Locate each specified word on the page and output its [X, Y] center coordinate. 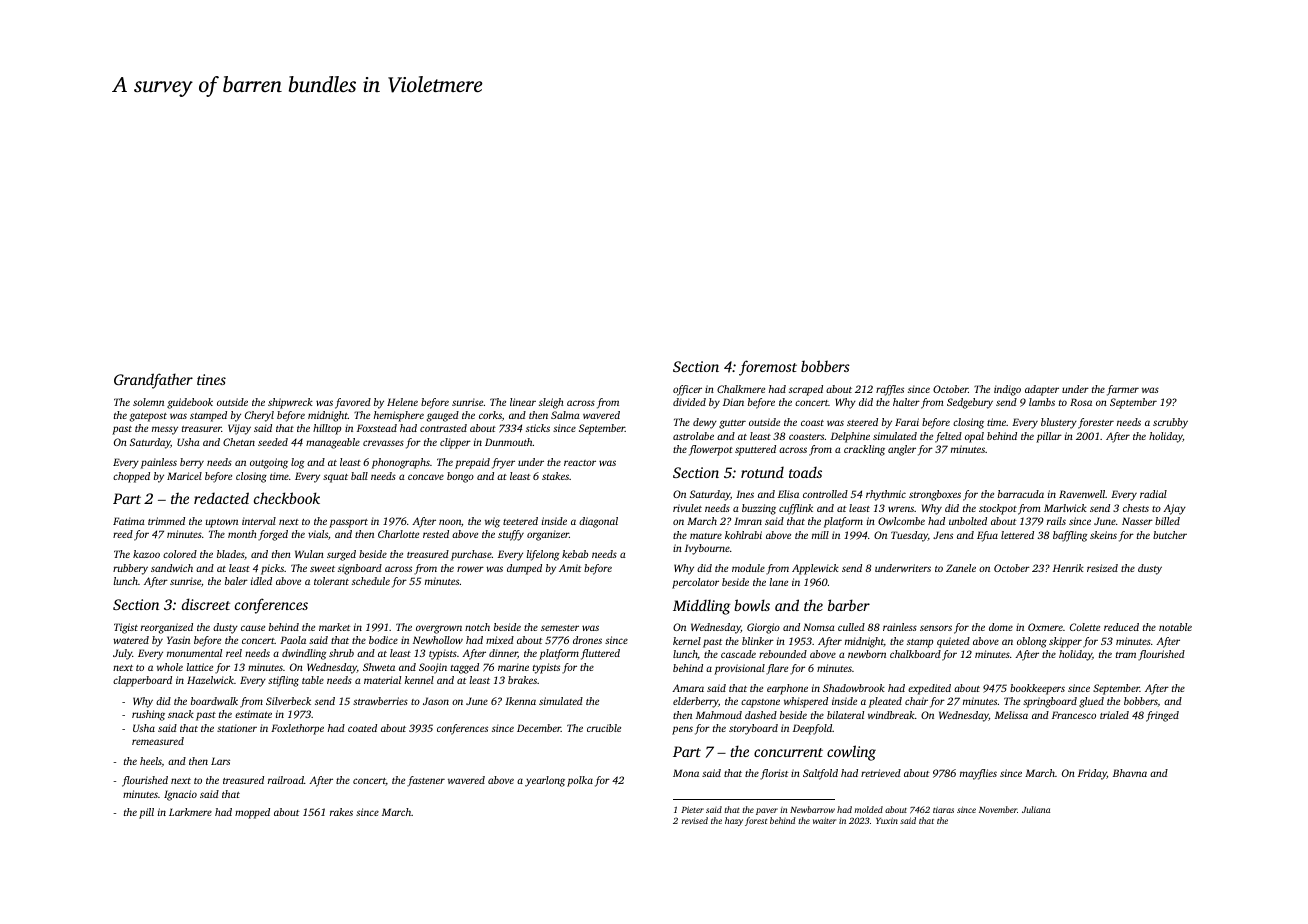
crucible [604, 728]
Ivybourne [707, 549]
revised [695, 820]
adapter [1042, 390]
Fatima [129, 521]
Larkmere [190, 812]
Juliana [1036, 809]
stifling [283, 681]
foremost [768, 368]
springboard [1050, 702]
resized [1102, 568]
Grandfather [153, 381]
